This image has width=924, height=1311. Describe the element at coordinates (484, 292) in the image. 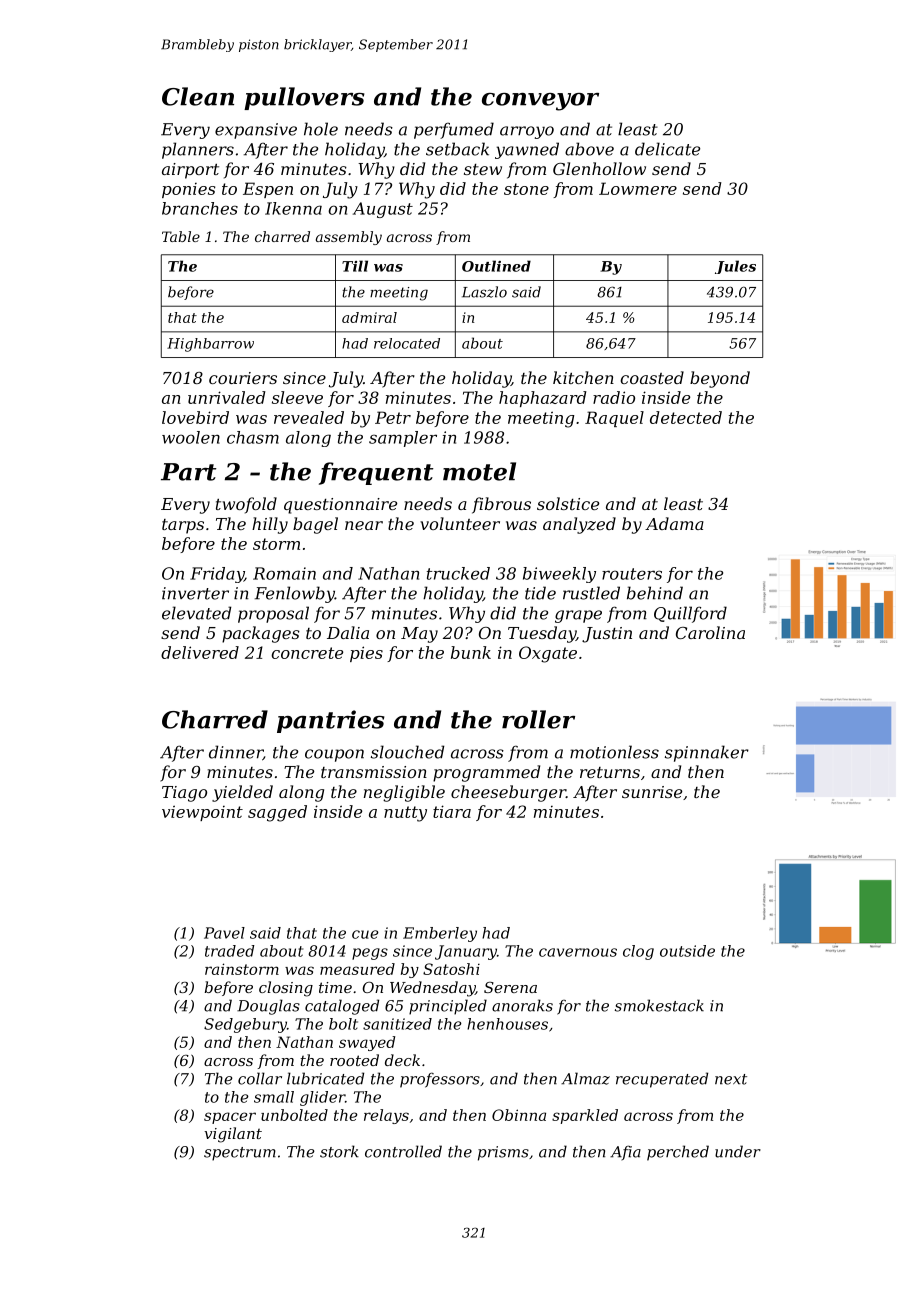

I see `Laszlo` at that location.
